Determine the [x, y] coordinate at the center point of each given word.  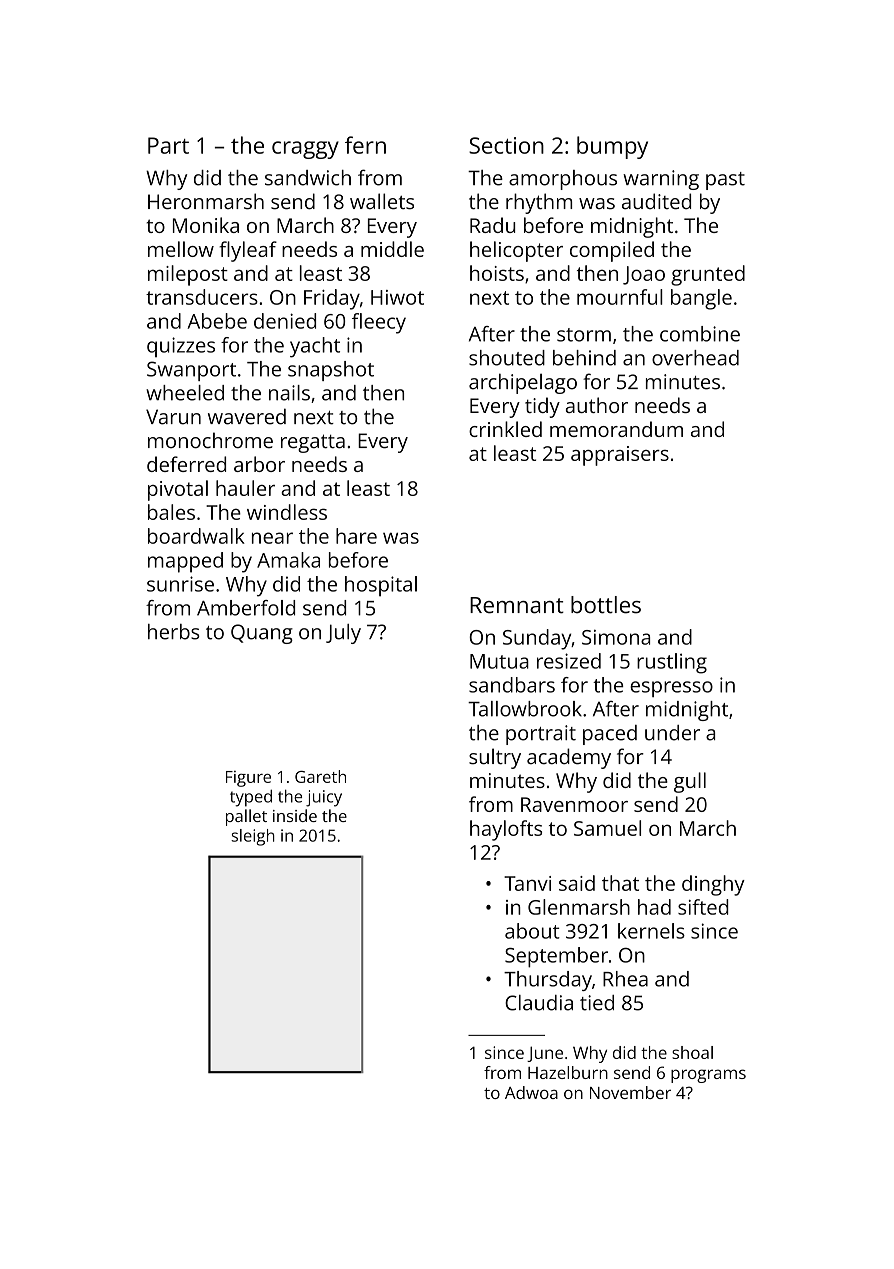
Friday [332, 299]
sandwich [308, 178]
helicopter [516, 251]
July [343, 634]
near [272, 538]
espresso [671, 689]
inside [295, 815]
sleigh [253, 837]
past [725, 181]
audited [656, 201]
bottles [606, 605]
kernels [651, 931]
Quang [262, 634]
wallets [382, 201]
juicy [324, 798]
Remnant [517, 605]
